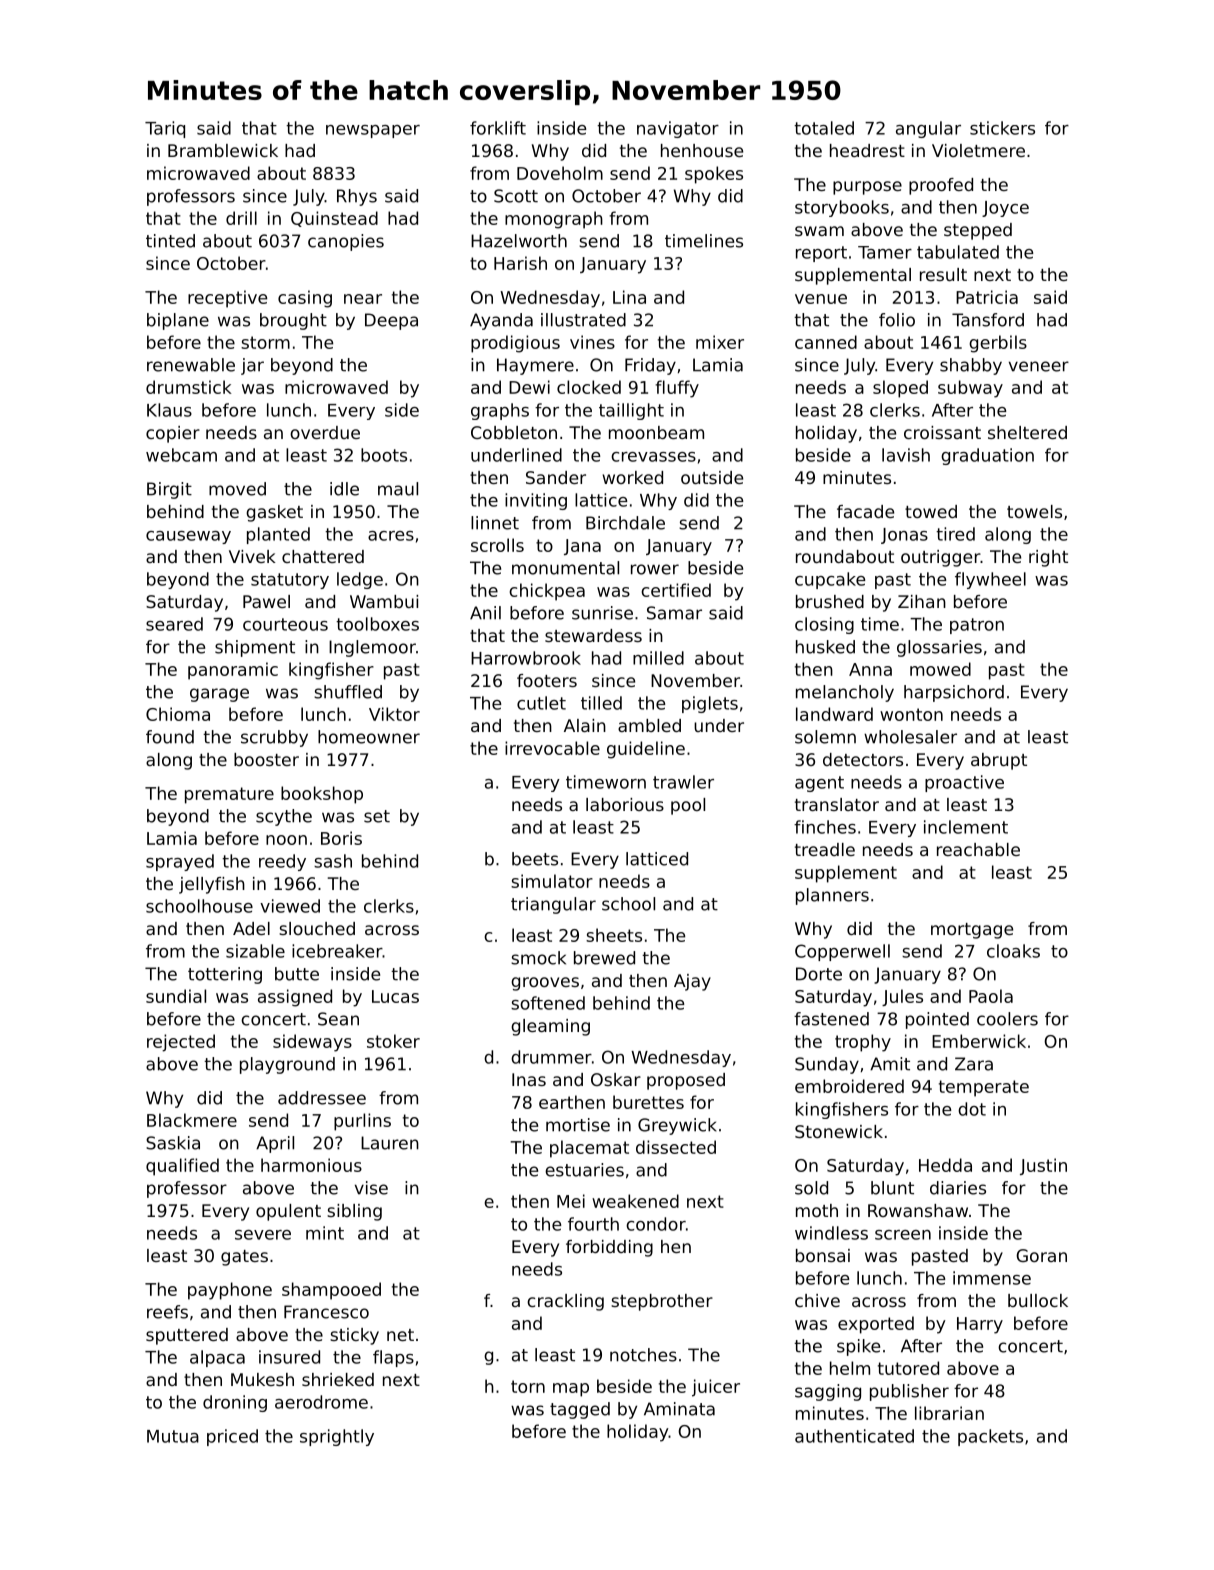  I want to click on stickers, so click(1002, 128).
